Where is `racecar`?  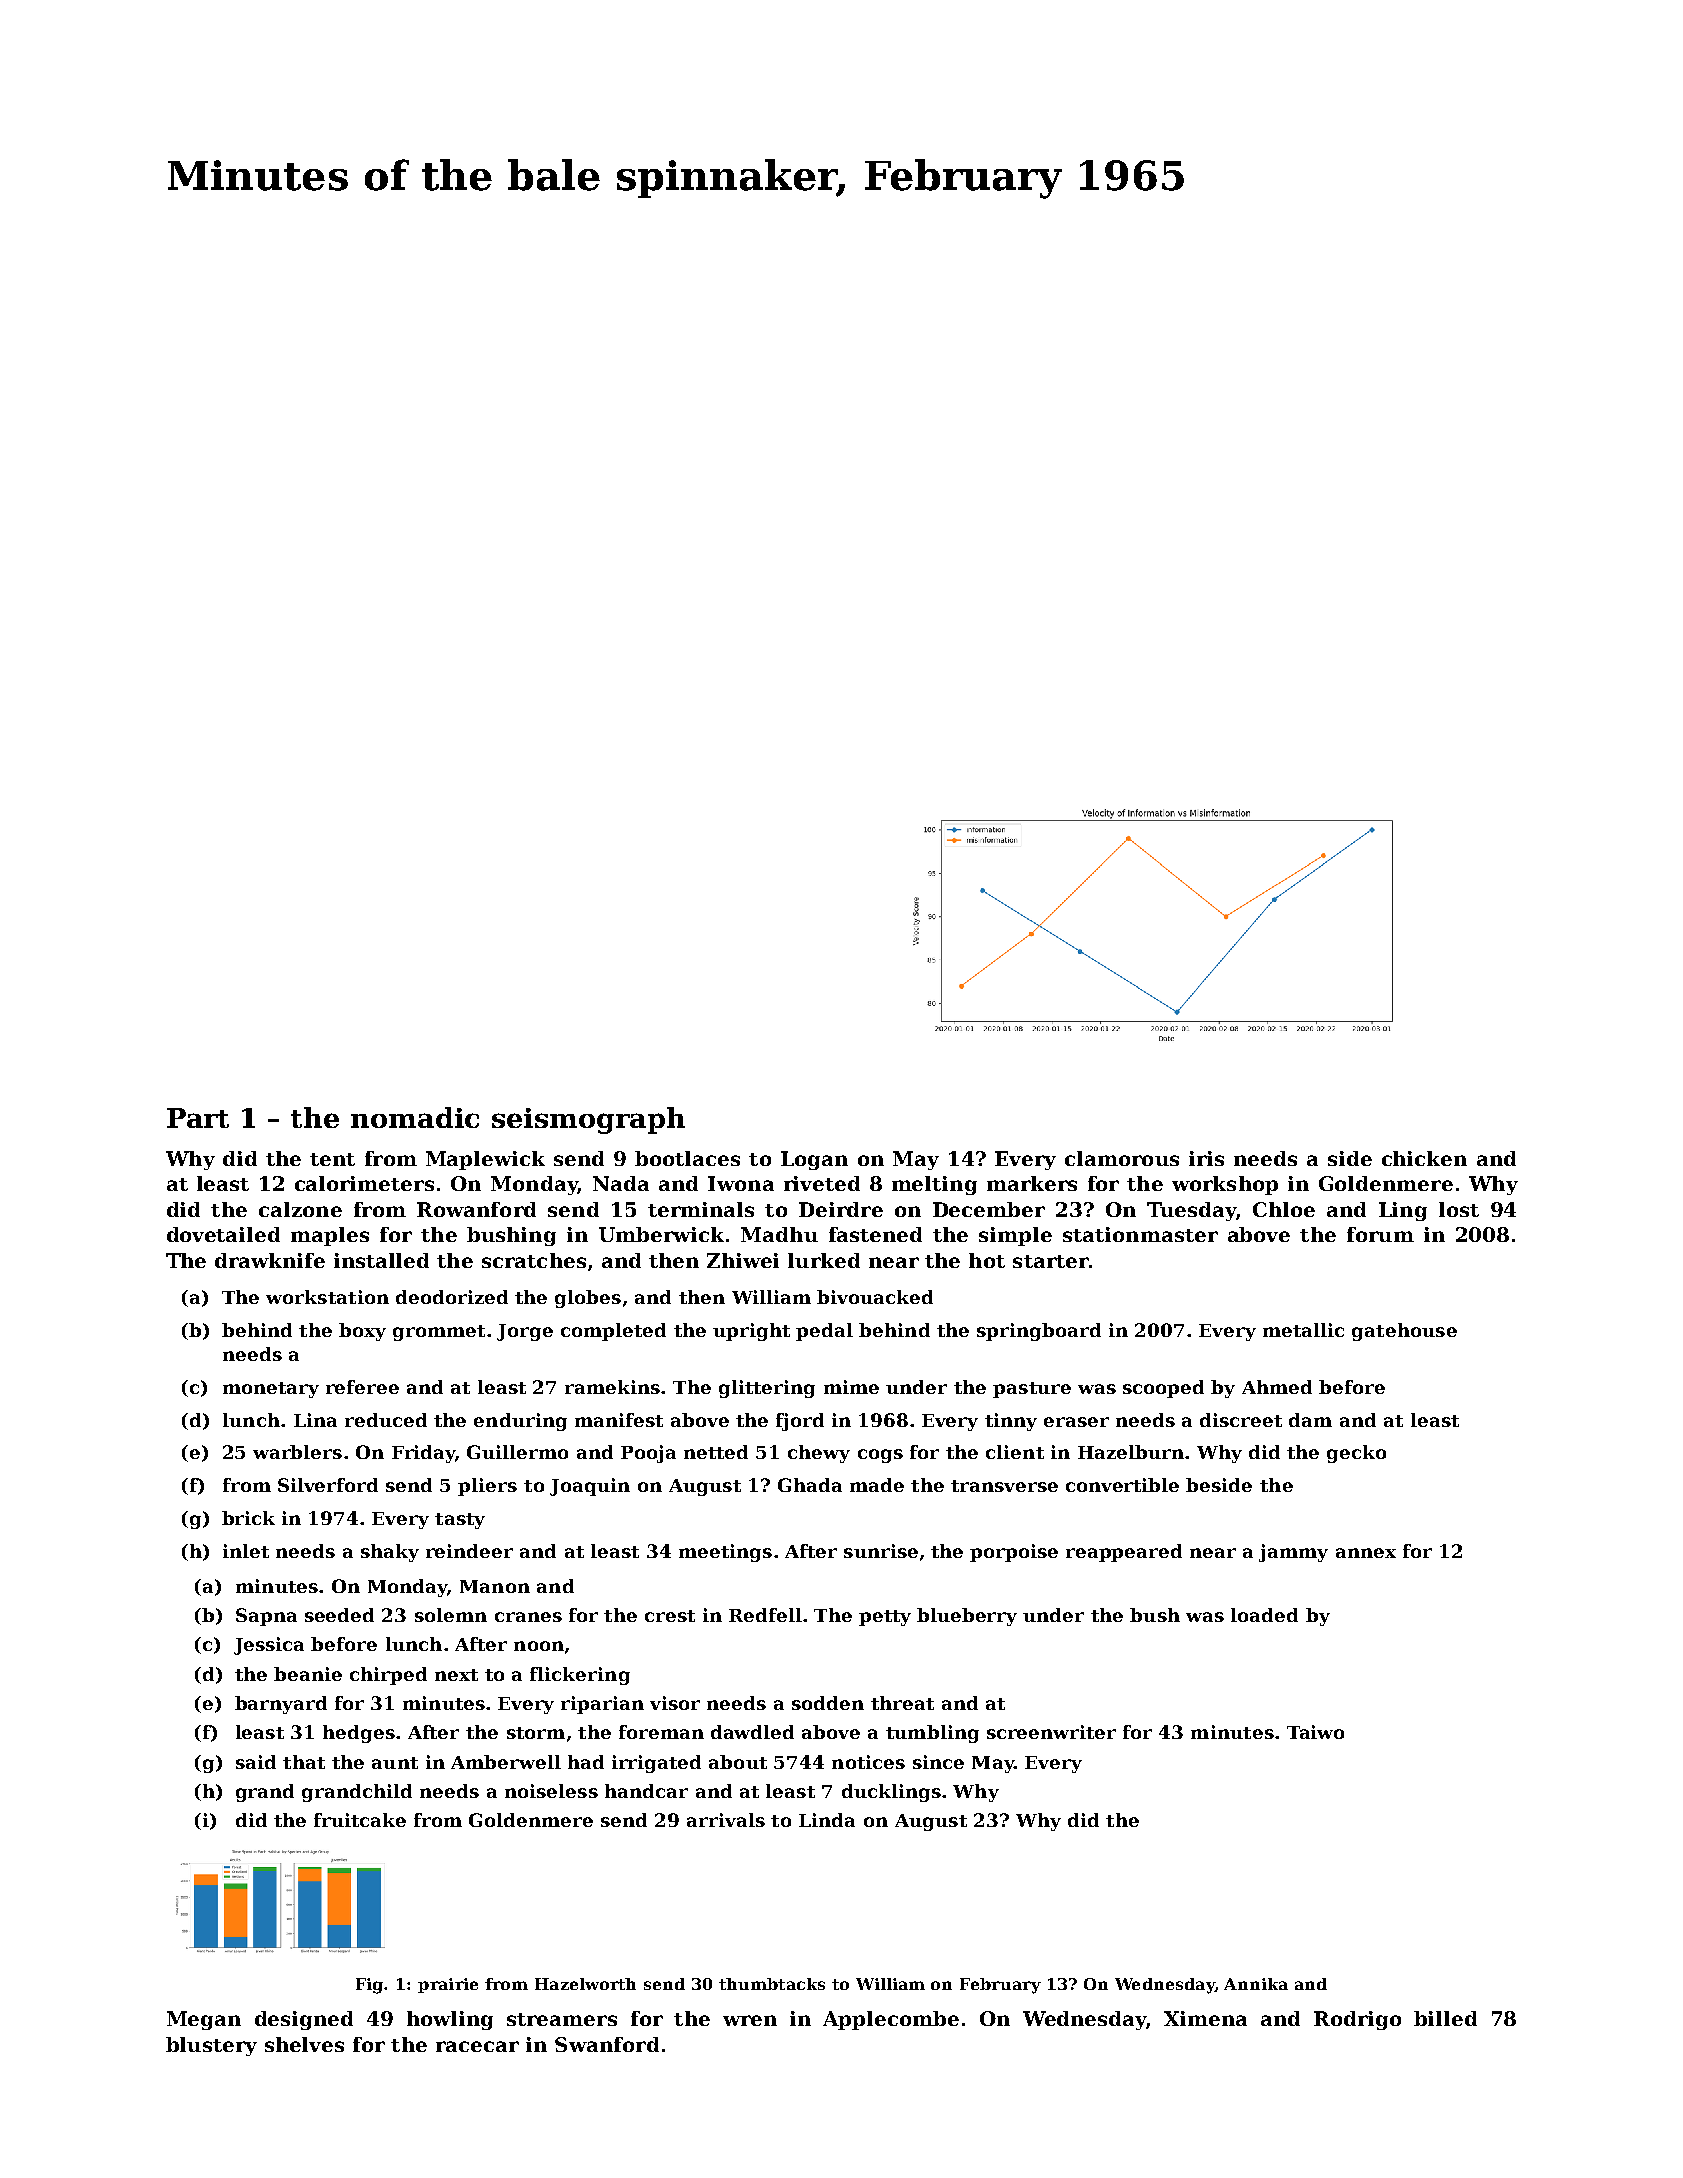
racecar is located at coordinates (477, 2046).
